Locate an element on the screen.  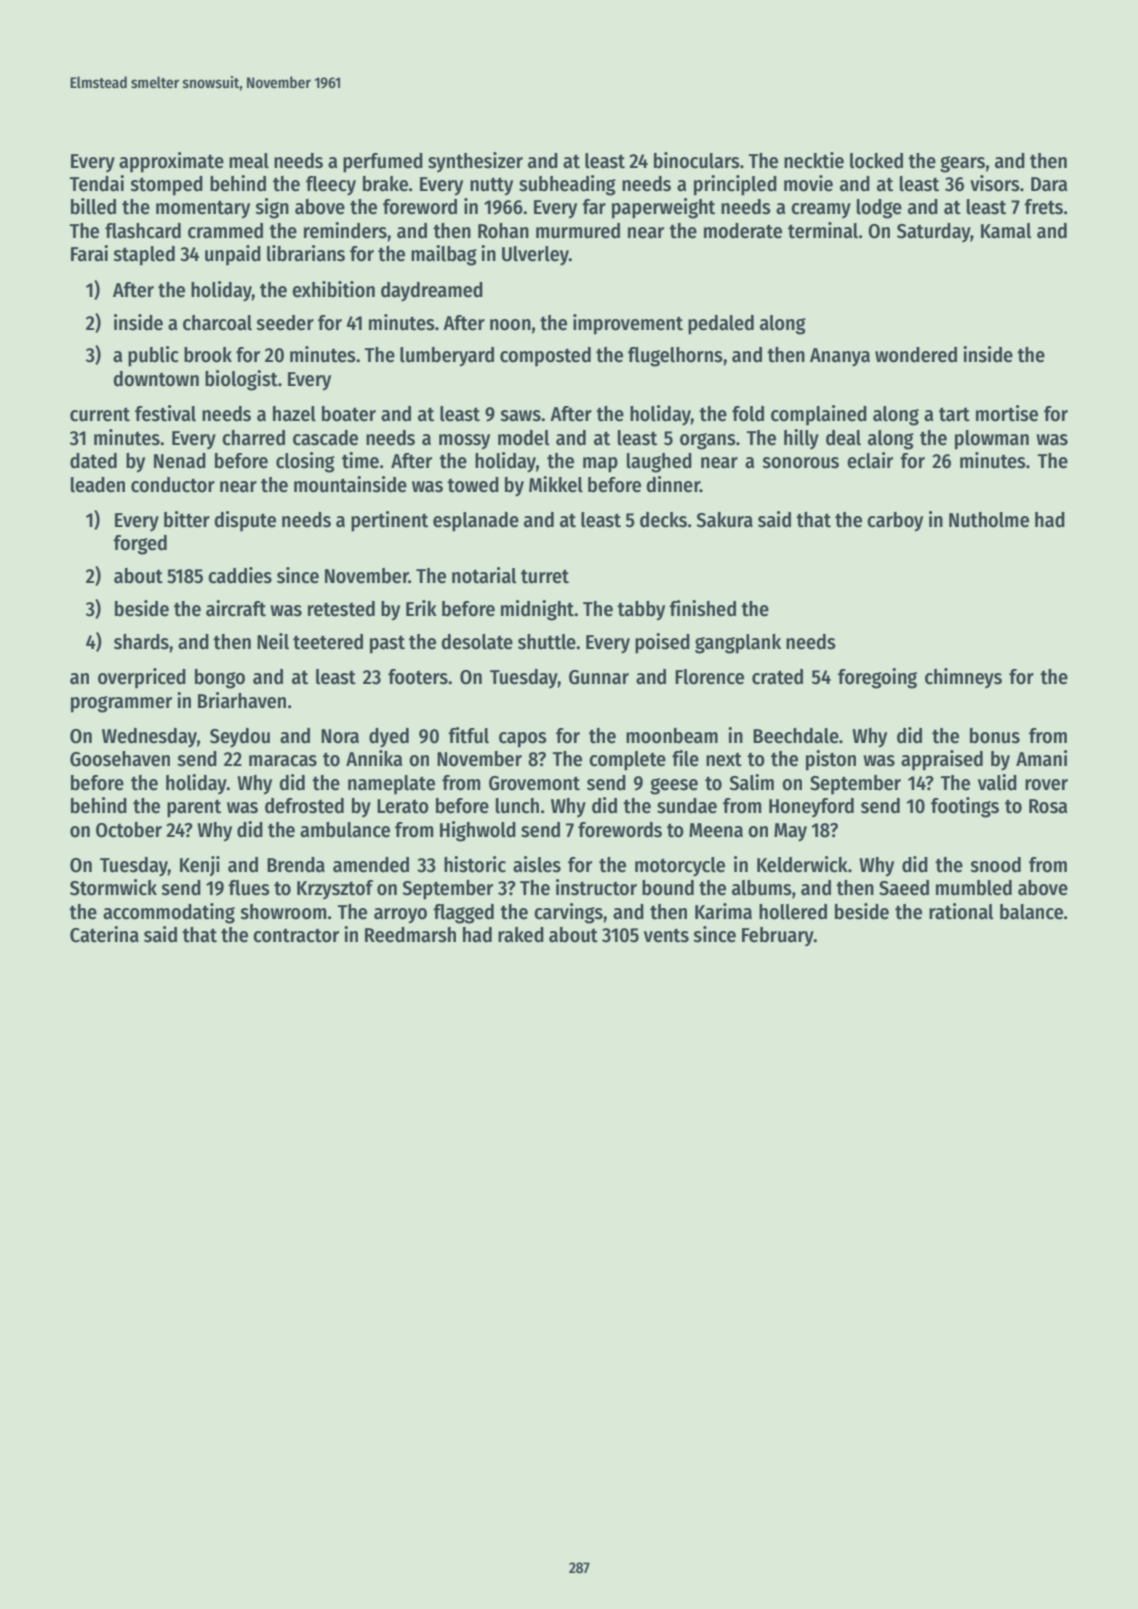
programmer is located at coordinates (121, 704).
